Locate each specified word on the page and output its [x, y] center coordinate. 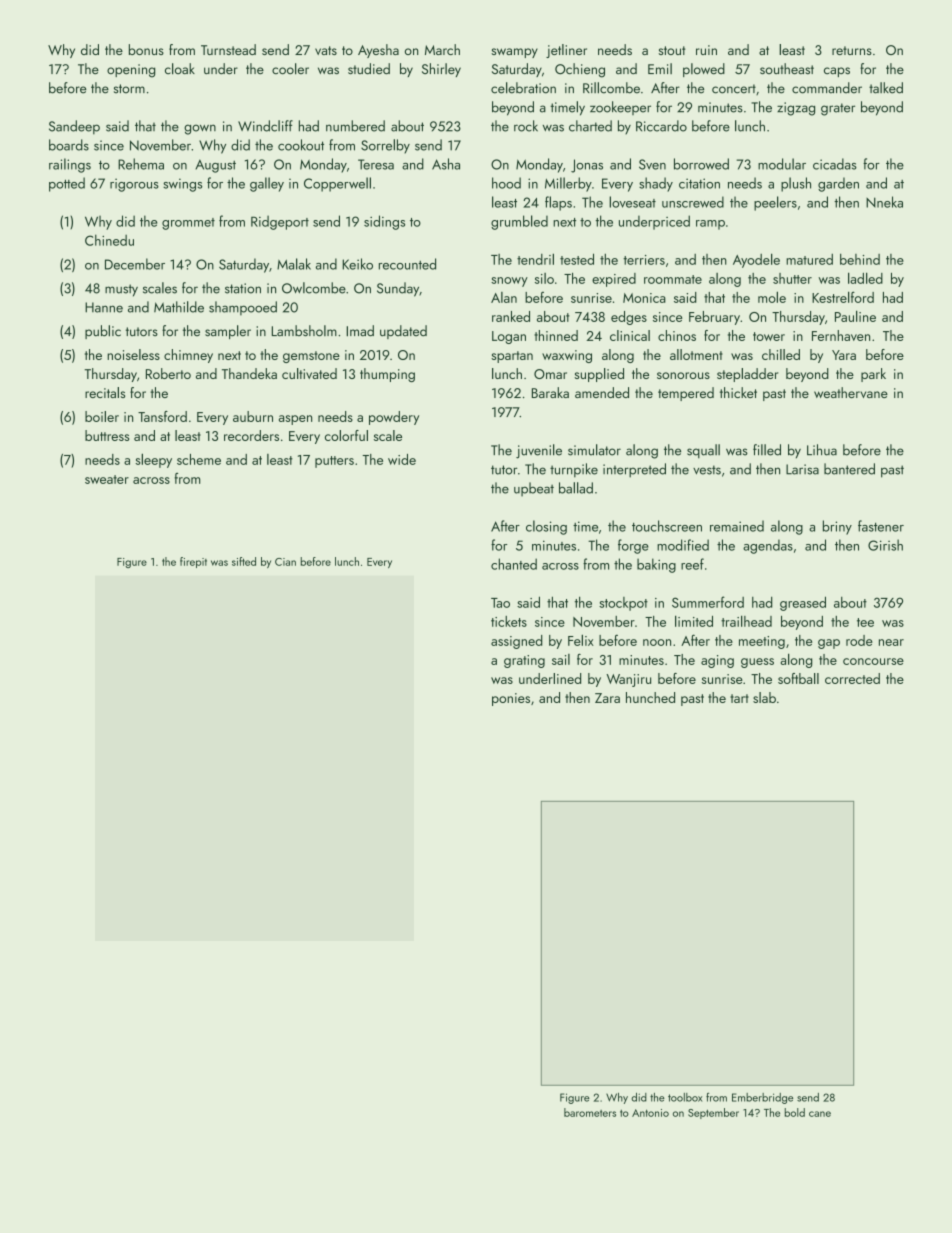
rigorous [134, 185]
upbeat [534, 489]
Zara [607, 698]
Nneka [884, 202]
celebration [523, 88]
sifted [244, 561]
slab [764, 697]
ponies [511, 699]
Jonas [587, 166]
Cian [285, 562]
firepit [193, 562]
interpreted [634, 470]
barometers [590, 1112]
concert [734, 89]
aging [717, 661]
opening [131, 71]
